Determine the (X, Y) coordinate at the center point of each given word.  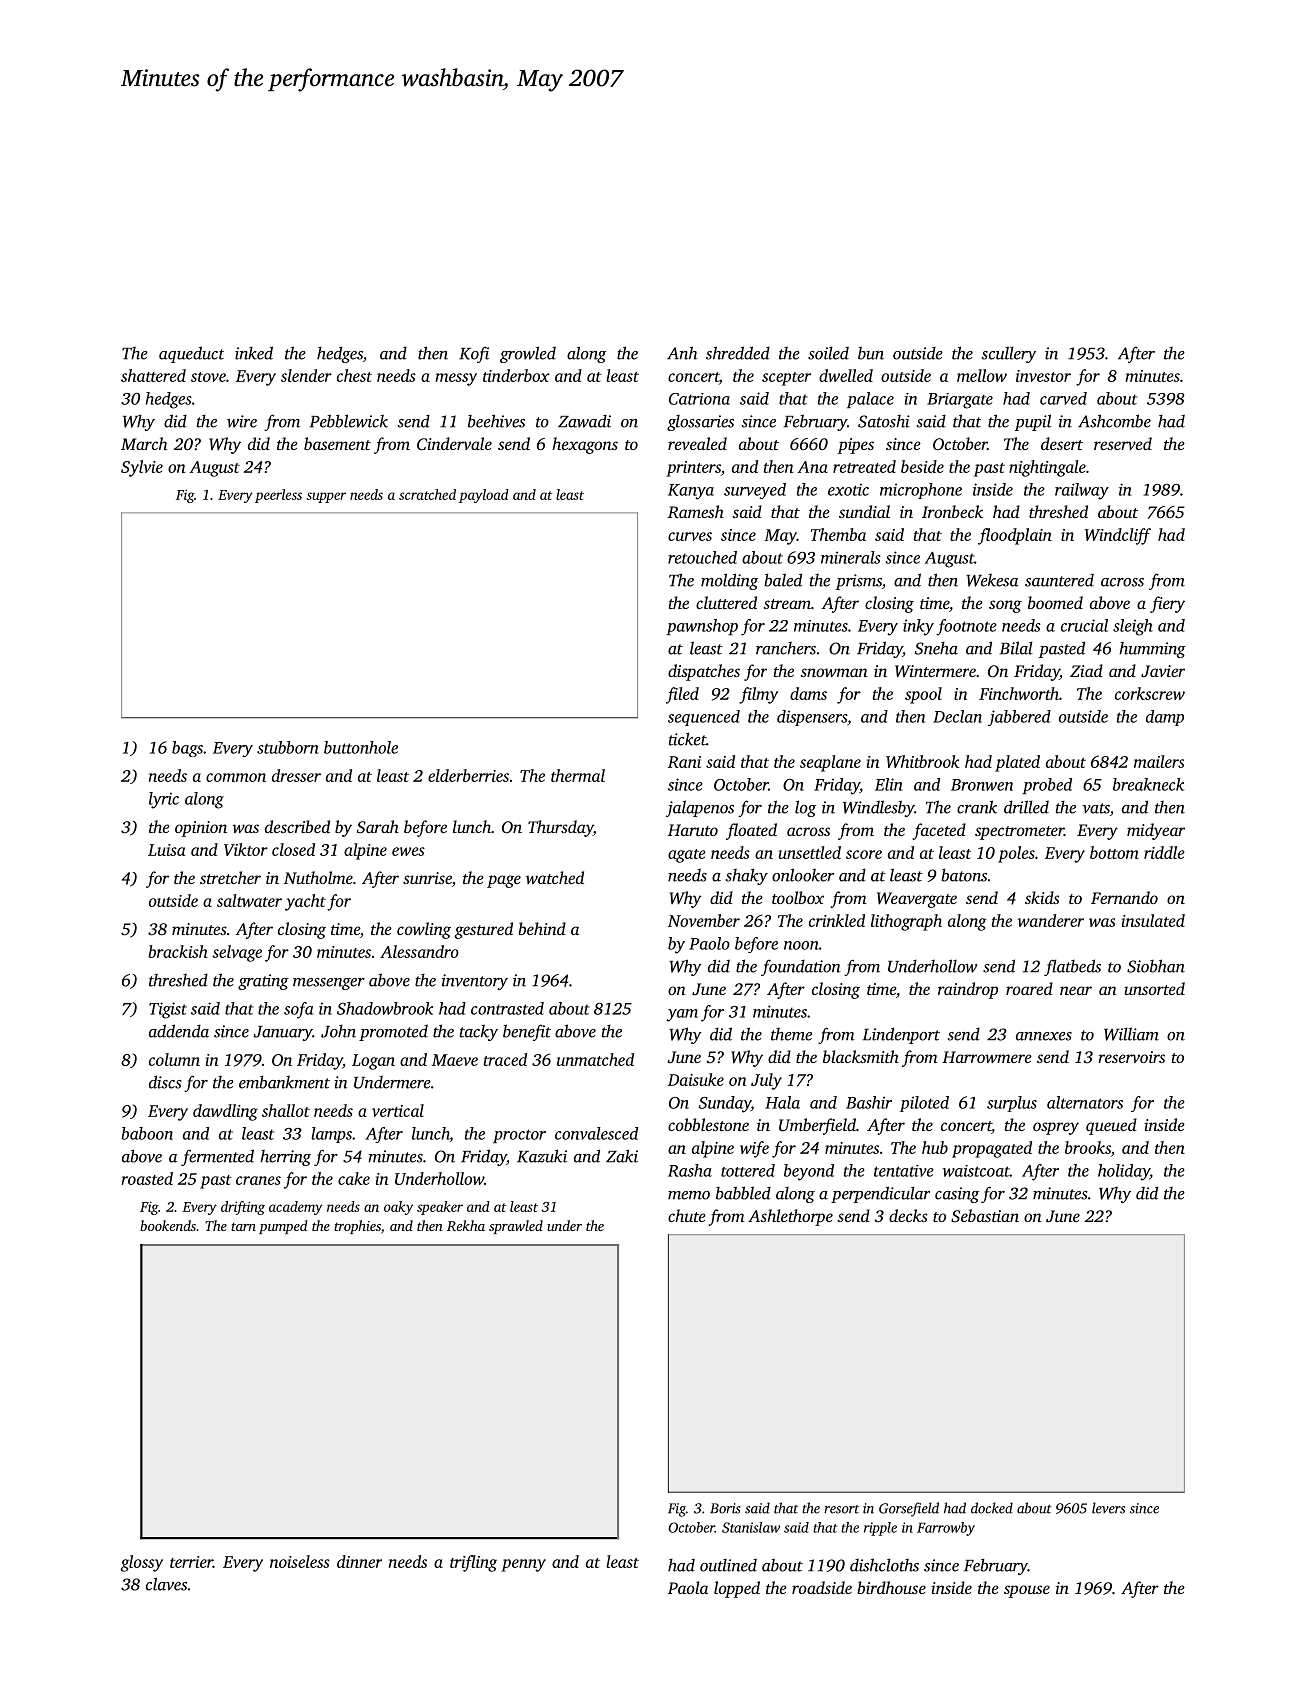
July (766, 1081)
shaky (747, 876)
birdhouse (891, 1587)
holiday (1124, 1172)
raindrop (968, 990)
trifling (473, 1563)
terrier (191, 1562)
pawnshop (702, 627)
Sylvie (142, 468)
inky (918, 627)
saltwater (249, 900)
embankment (284, 1082)
